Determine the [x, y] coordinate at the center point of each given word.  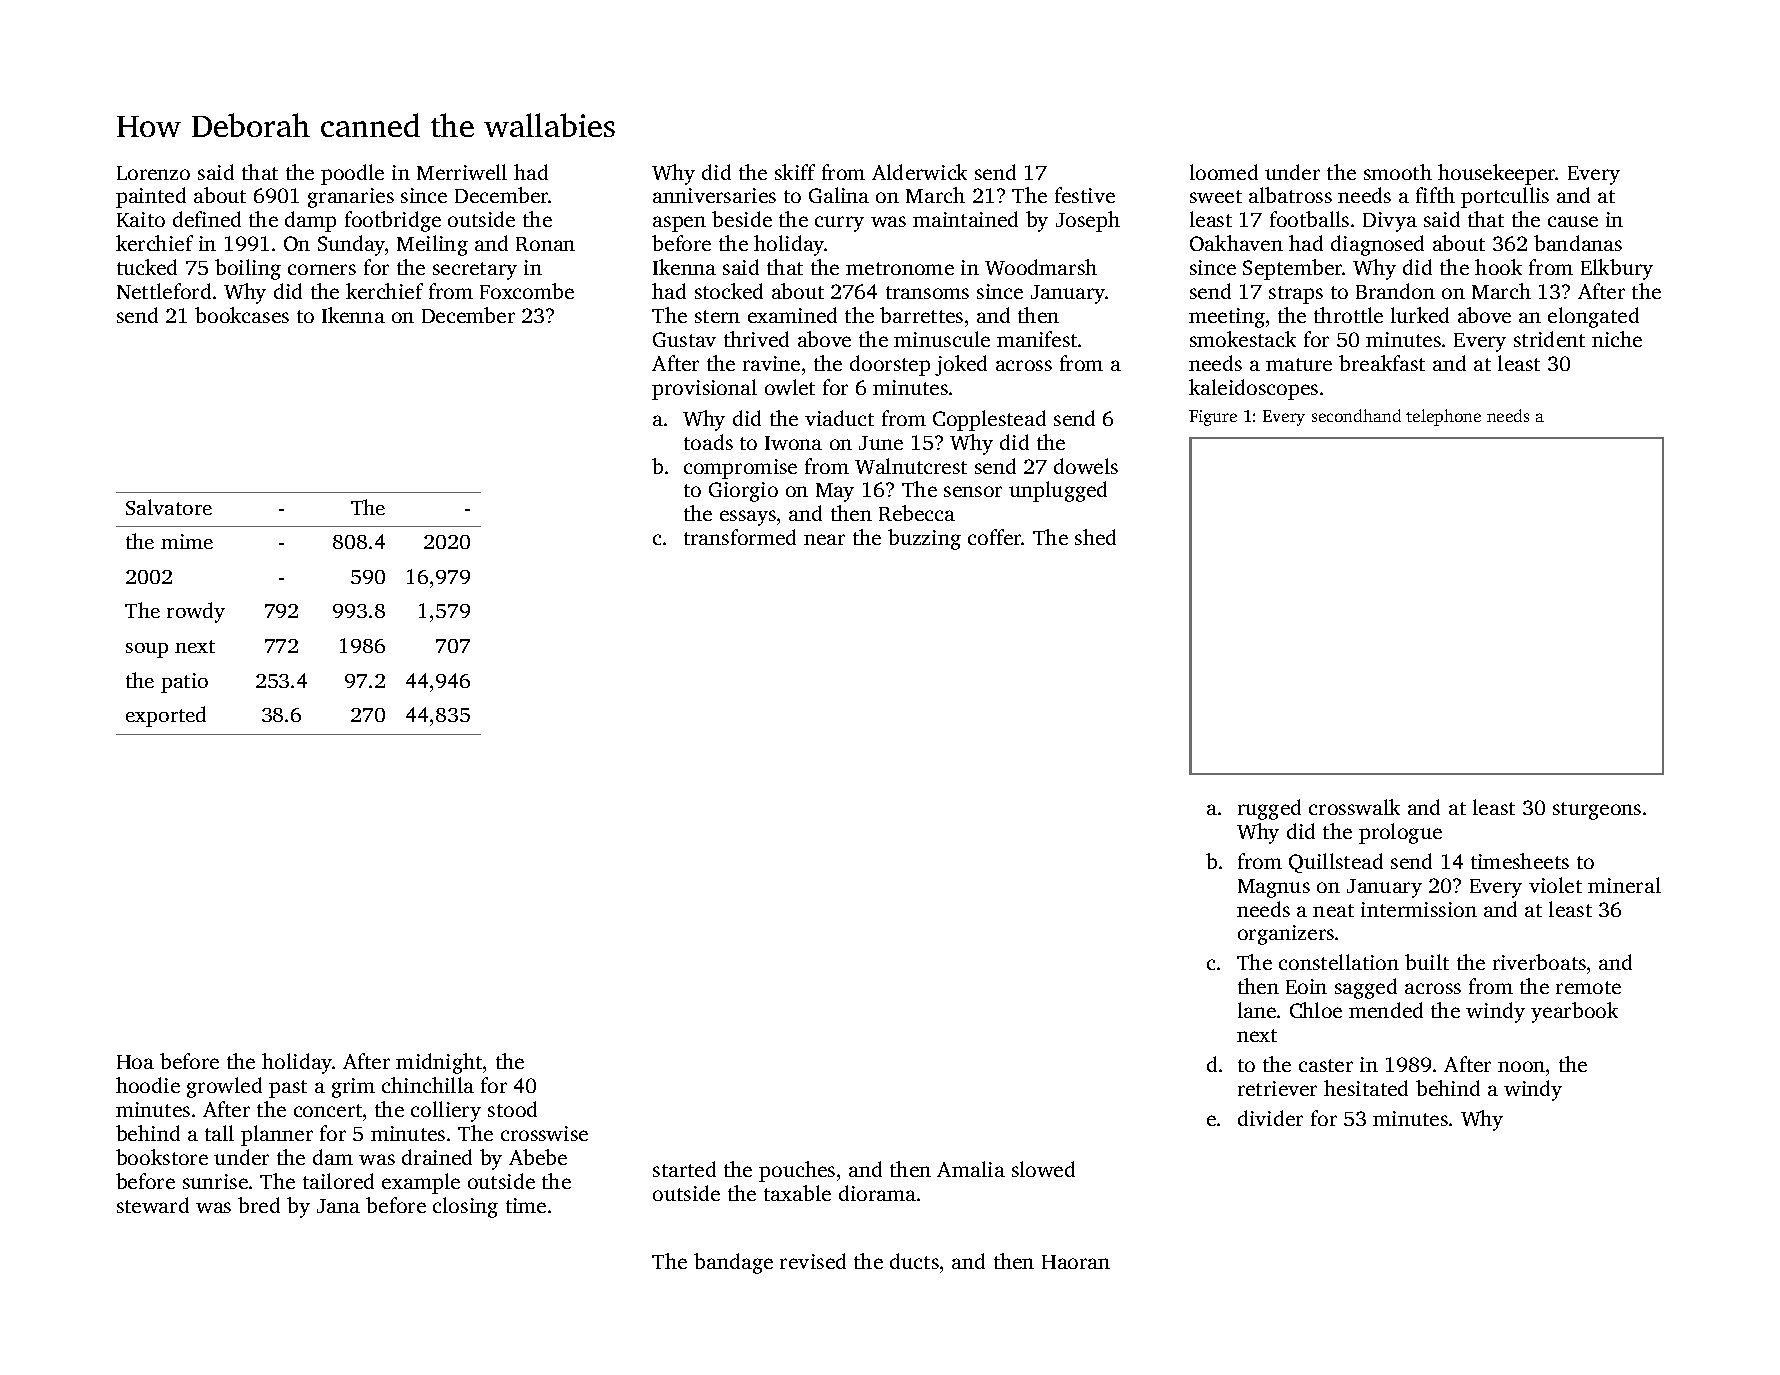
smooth [1398, 172]
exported [166, 716]
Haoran [1076, 1262]
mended [1386, 1010]
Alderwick [919, 172]
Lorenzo [153, 173]
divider [1270, 1118]
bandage [733, 1263]
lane [1257, 1010]
